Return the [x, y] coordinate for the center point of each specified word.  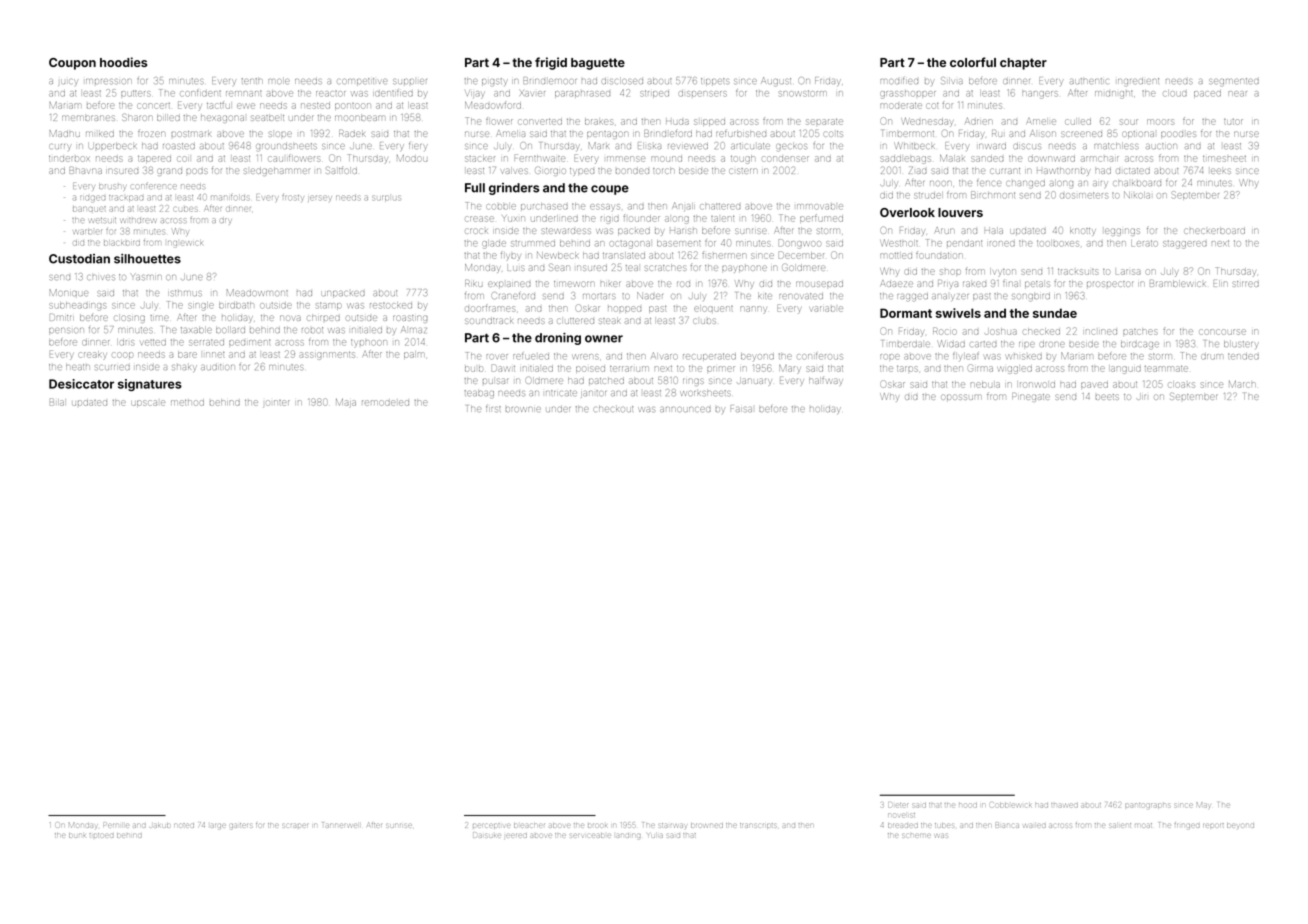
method [187, 403]
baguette [598, 64]
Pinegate [1031, 397]
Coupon [72, 64]
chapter [1023, 64]
